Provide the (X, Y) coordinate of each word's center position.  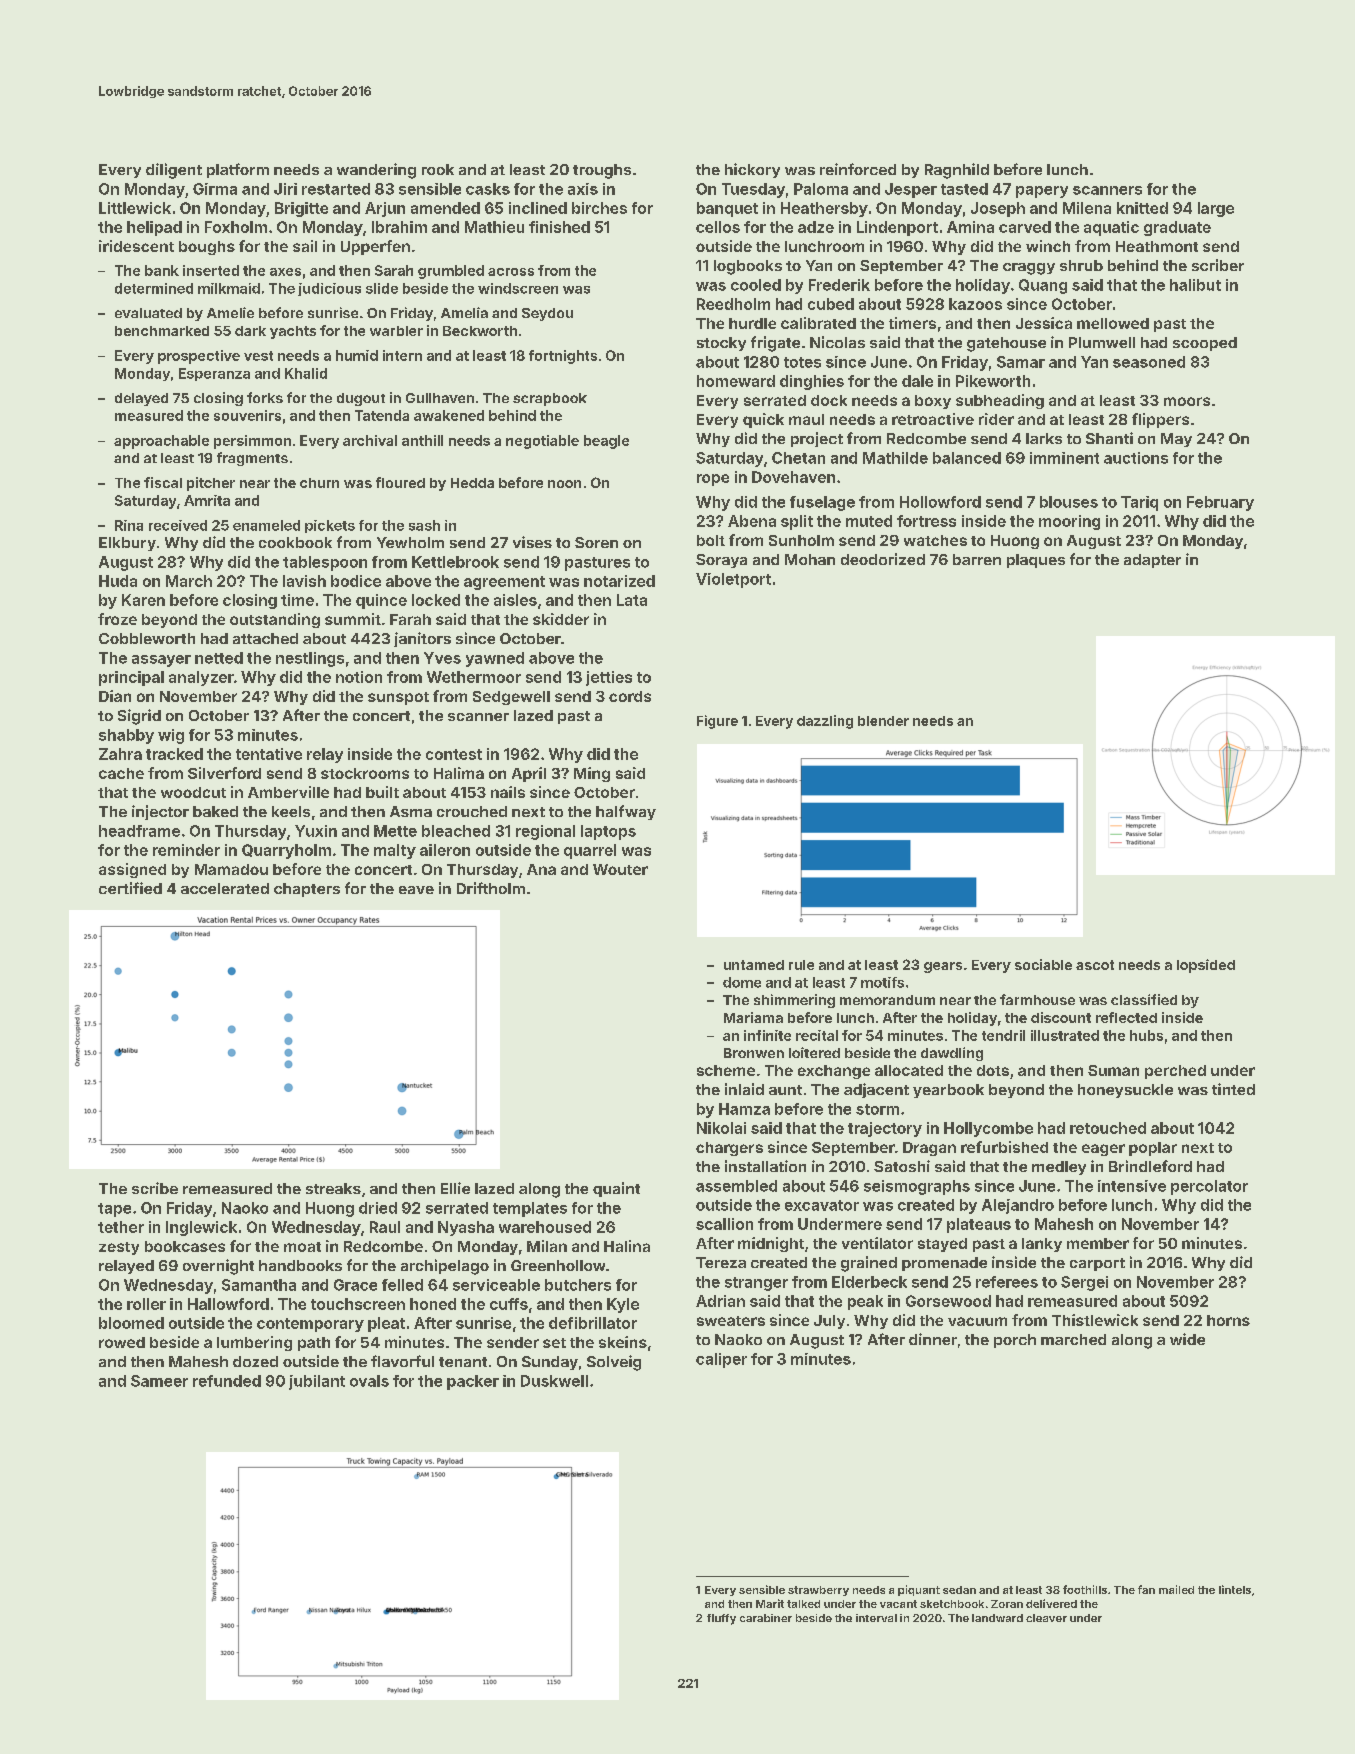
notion (359, 677)
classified (1144, 999)
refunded (227, 1381)
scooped (1205, 344)
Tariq (1139, 503)
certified (130, 888)
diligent (174, 171)
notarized (619, 581)
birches (599, 208)
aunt (785, 1090)
